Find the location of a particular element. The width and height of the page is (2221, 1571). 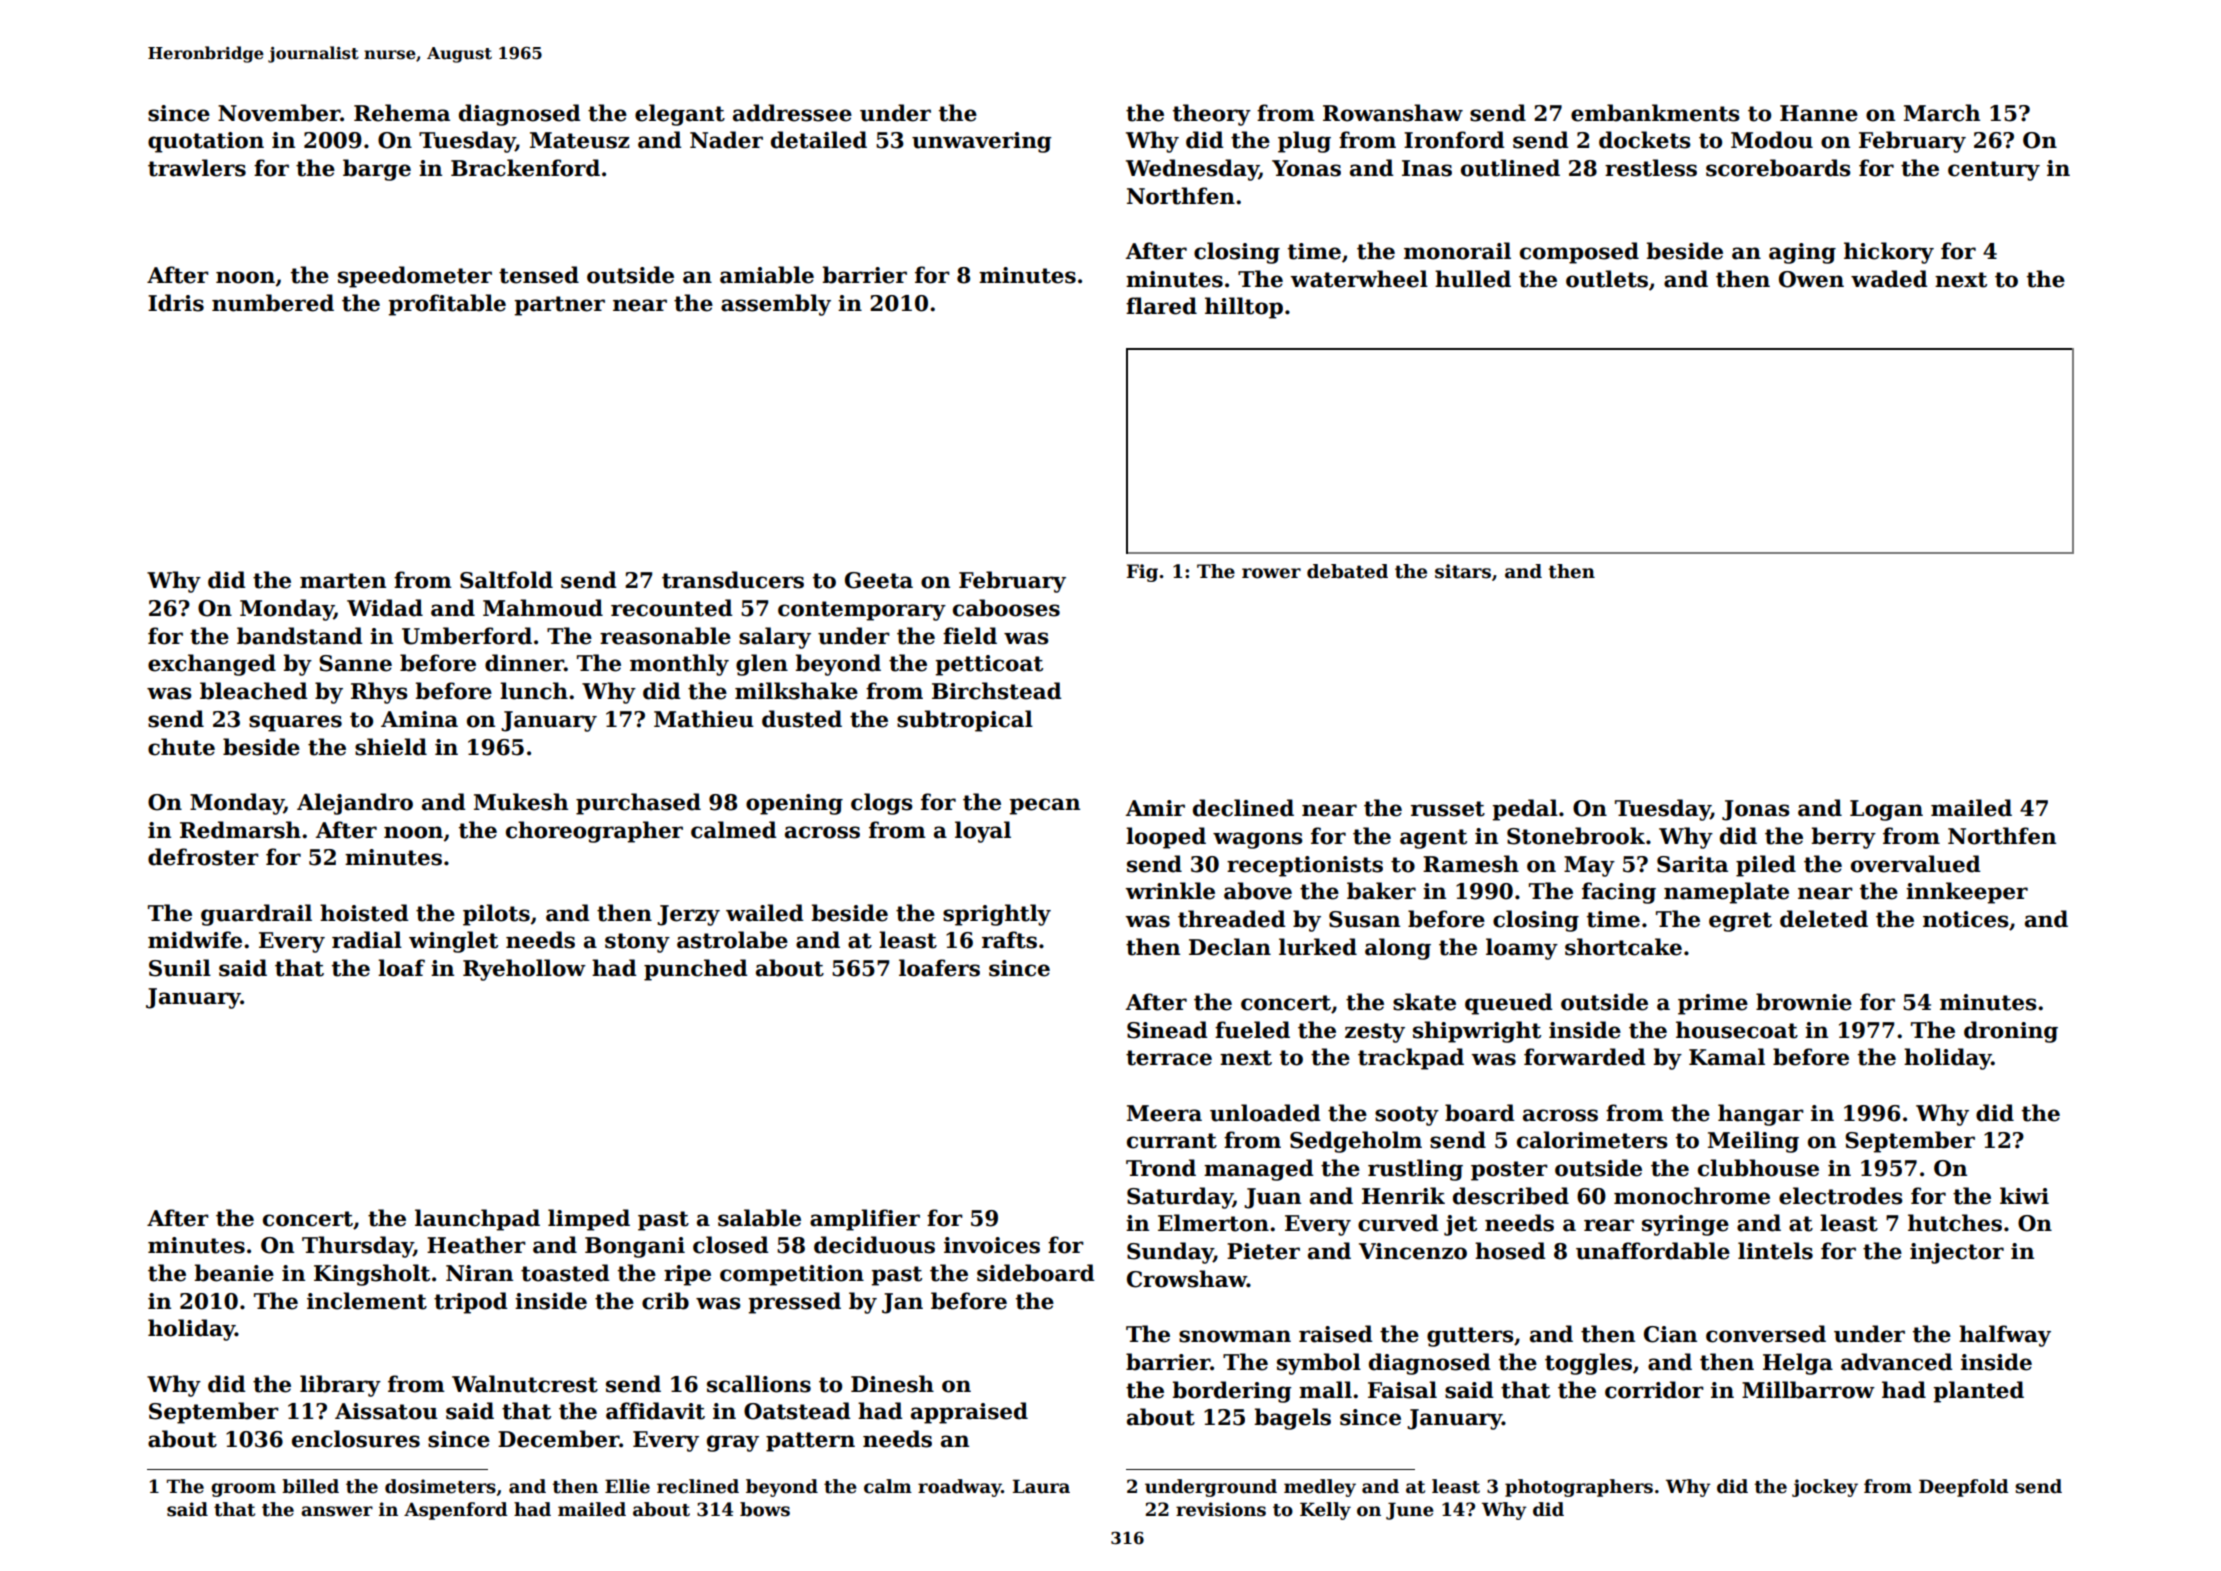

Kamal is located at coordinates (1727, 1057).
